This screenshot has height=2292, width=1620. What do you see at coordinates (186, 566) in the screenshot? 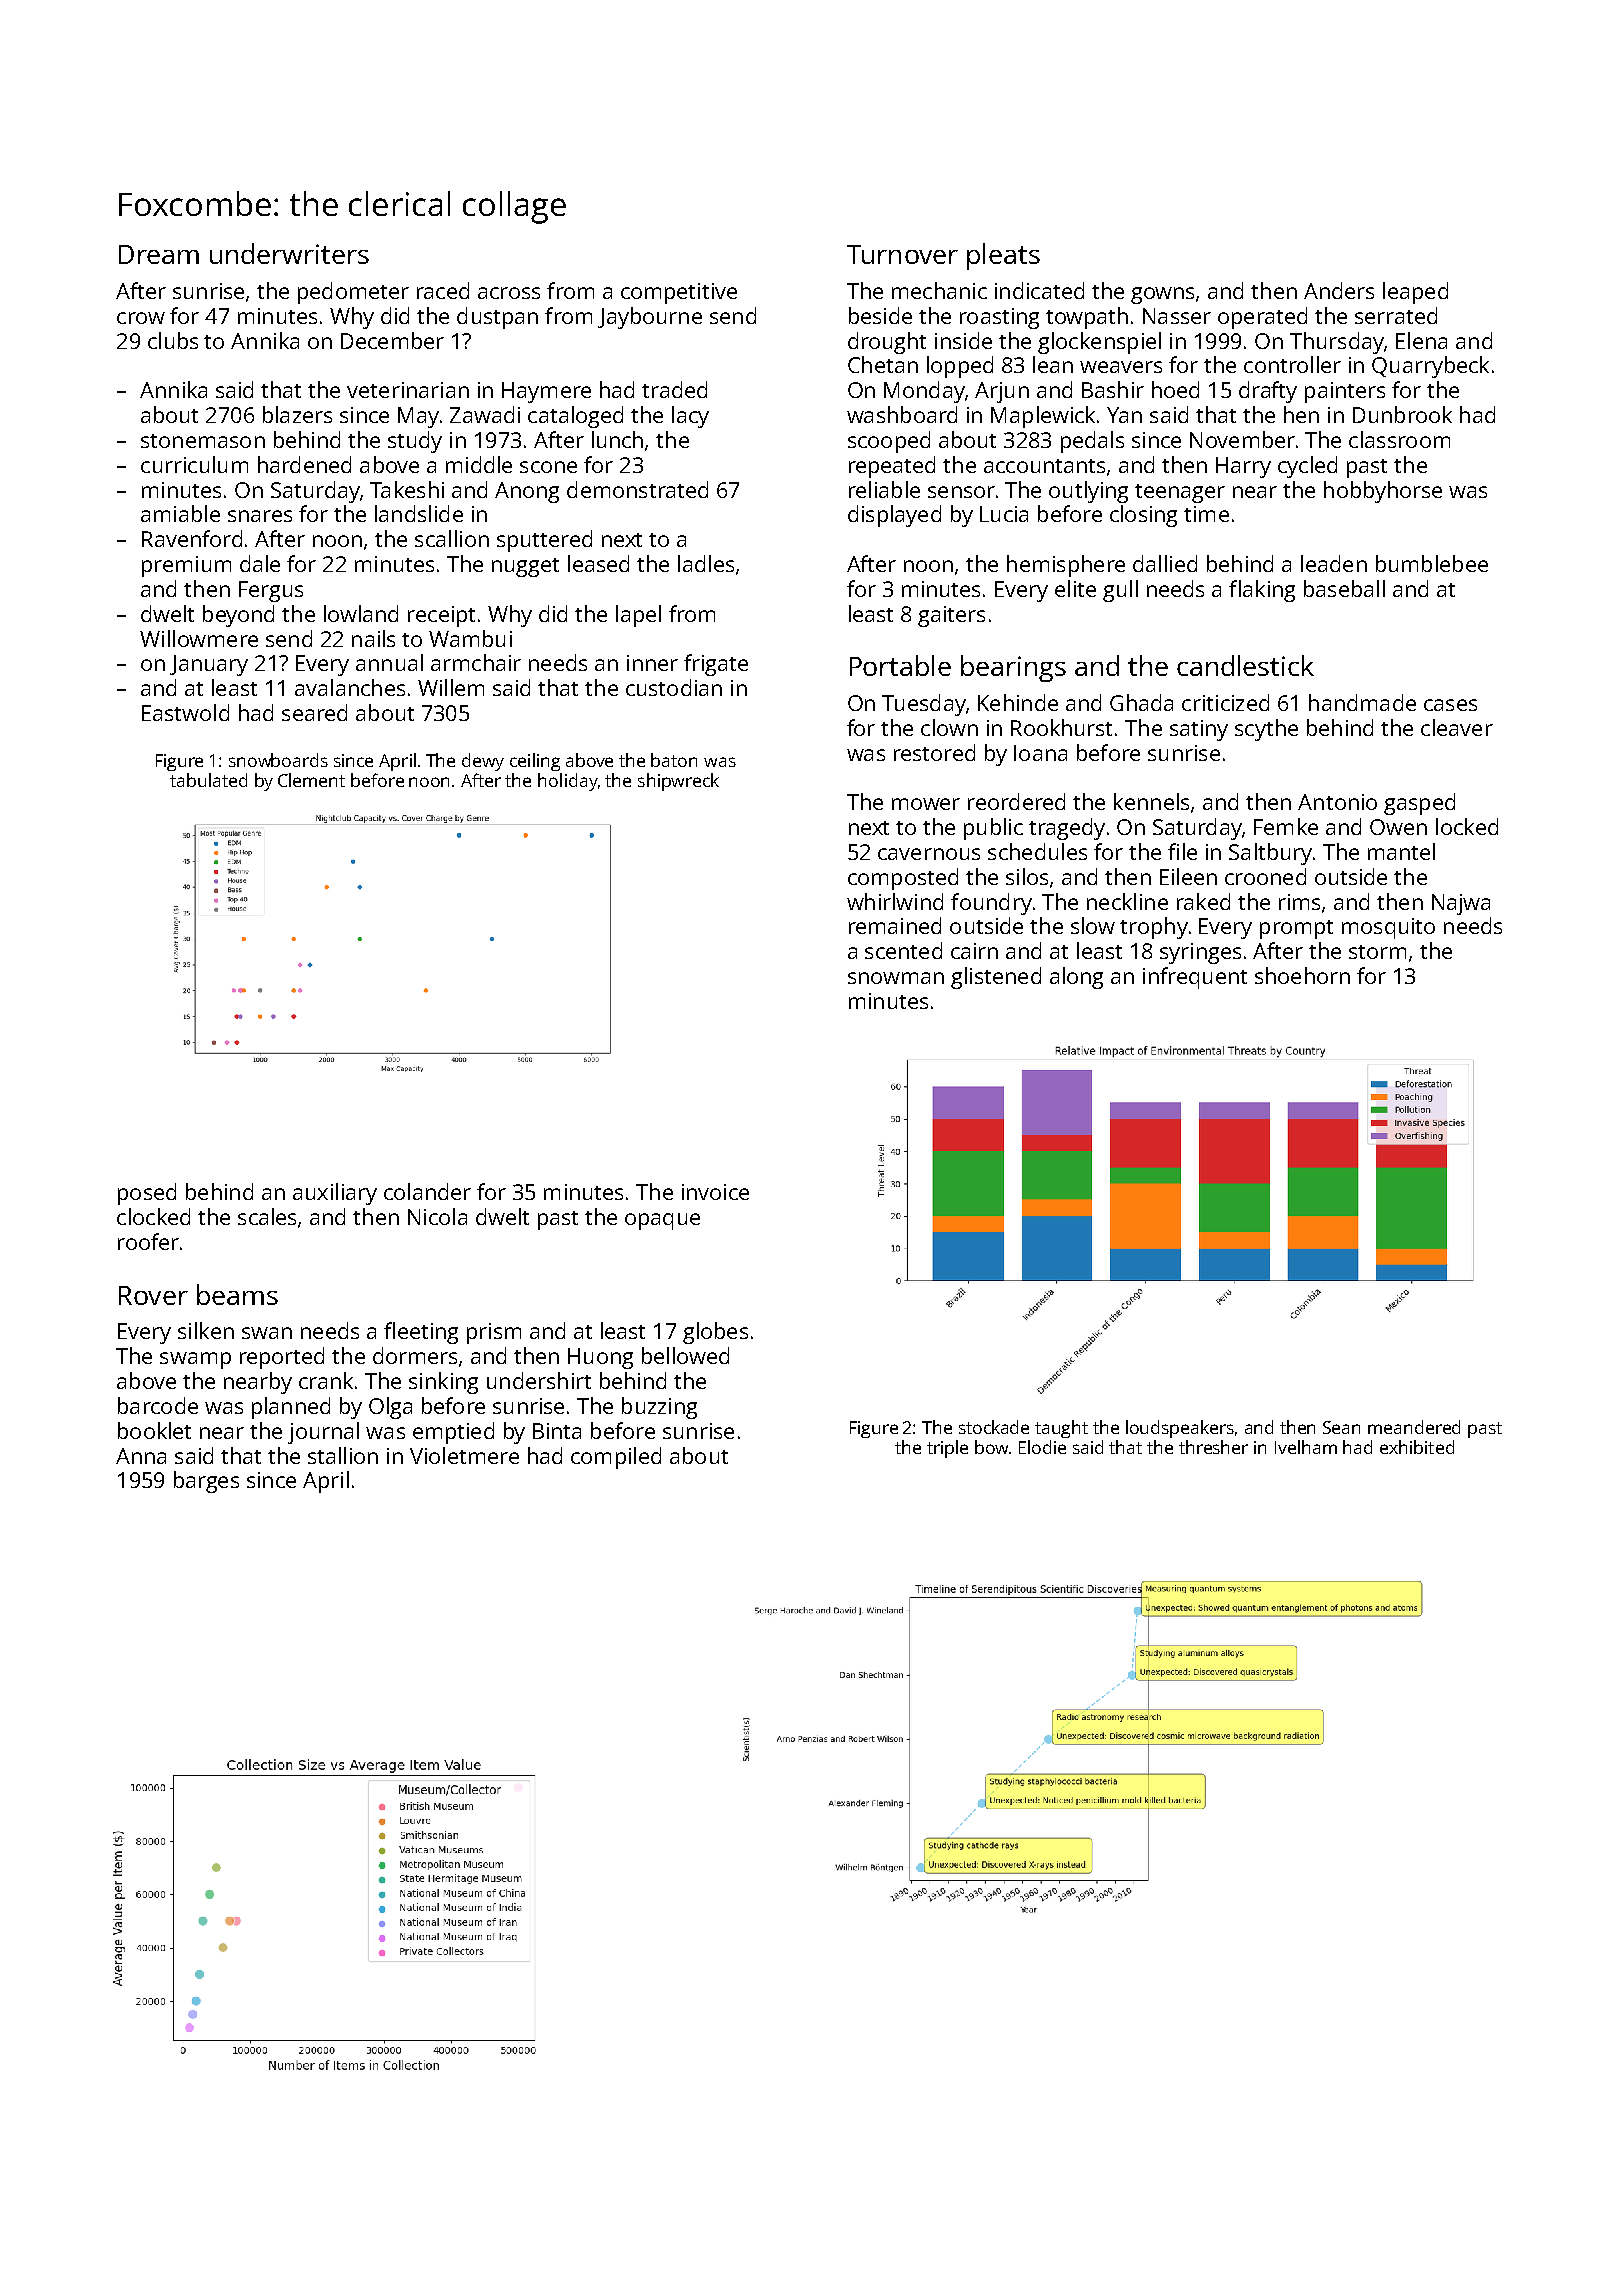
I see `premium` at bounding box center [186, 566].
